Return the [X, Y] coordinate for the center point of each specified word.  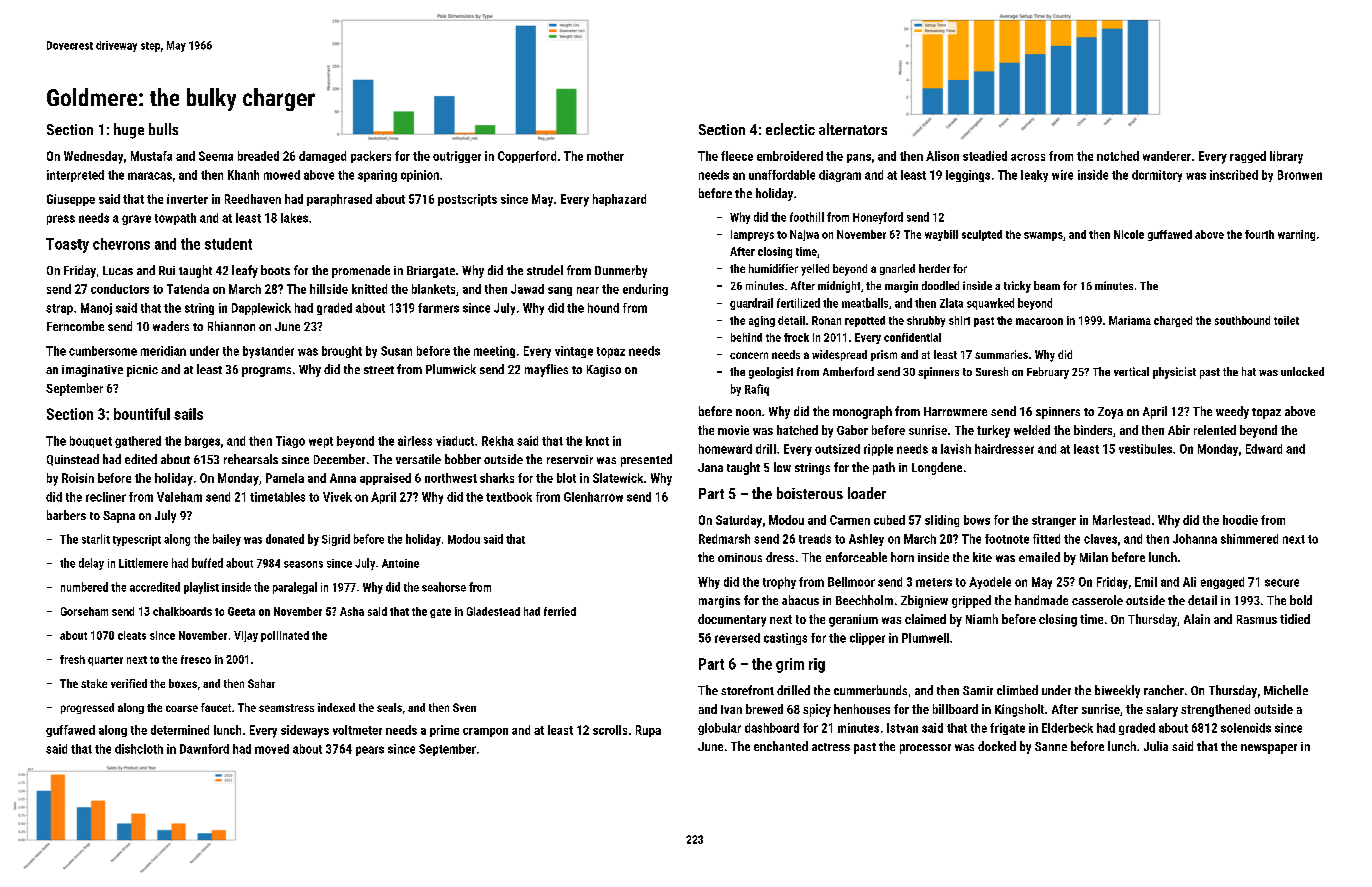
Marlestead [1121, 520]
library [1286, 157]
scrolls [610, 730]
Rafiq [757, 390]
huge [129, 131]
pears [370, 751]
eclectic [790, 129]
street [379, 370]
